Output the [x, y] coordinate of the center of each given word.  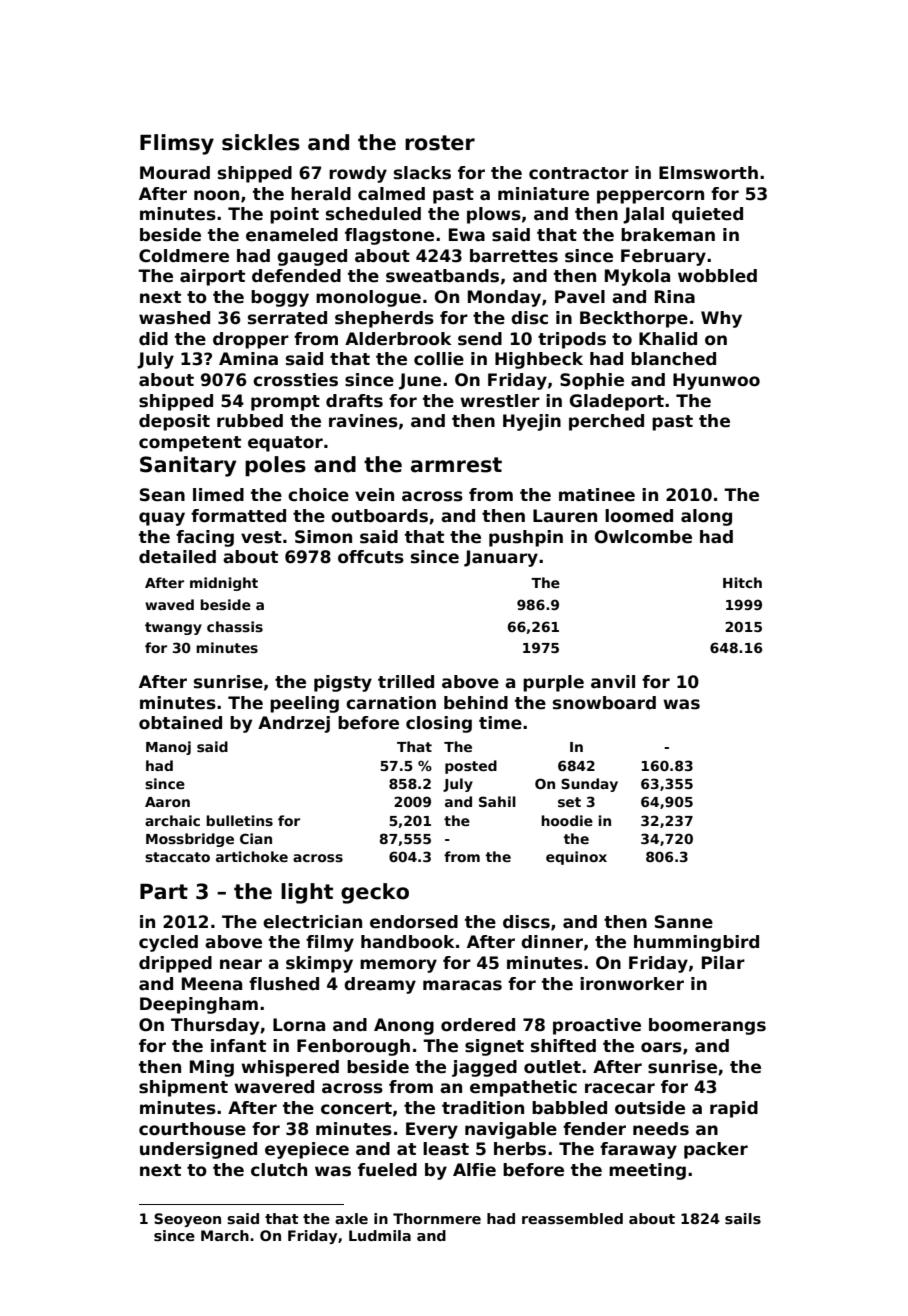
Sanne [684, 922]
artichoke [252, 856]
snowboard [604, 703]
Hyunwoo [716, 381]
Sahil [497, 801]
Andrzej [294, 724]
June [420, 381]
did [153, 339]
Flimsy [177, 144]
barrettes [514, 256]
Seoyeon [187, 1220]
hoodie [567, 820]
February [663, 257]
